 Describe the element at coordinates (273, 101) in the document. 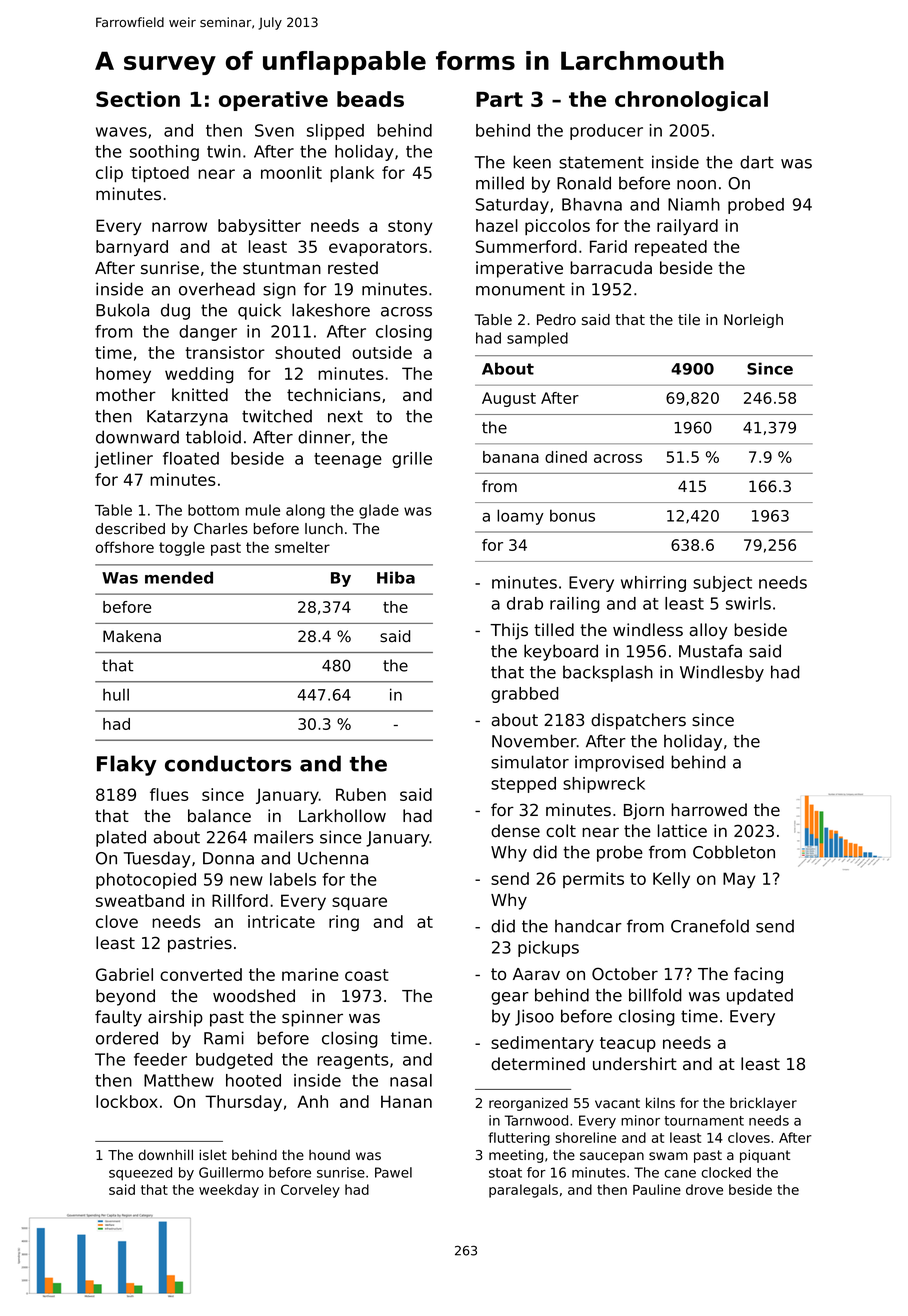

I see `operative` at that location.
